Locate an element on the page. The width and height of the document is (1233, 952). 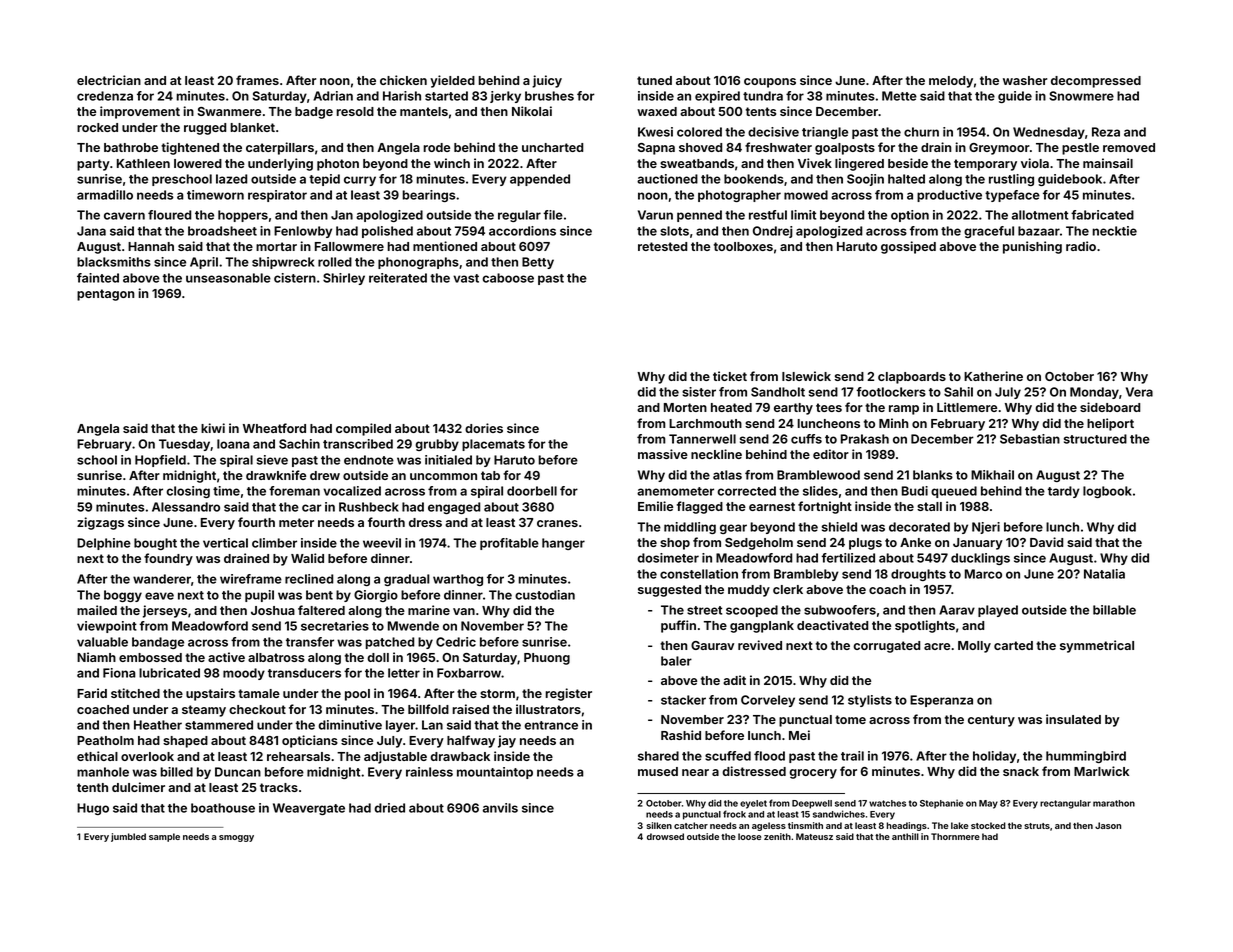
bathrobe is located at coordinates (131, 147).
